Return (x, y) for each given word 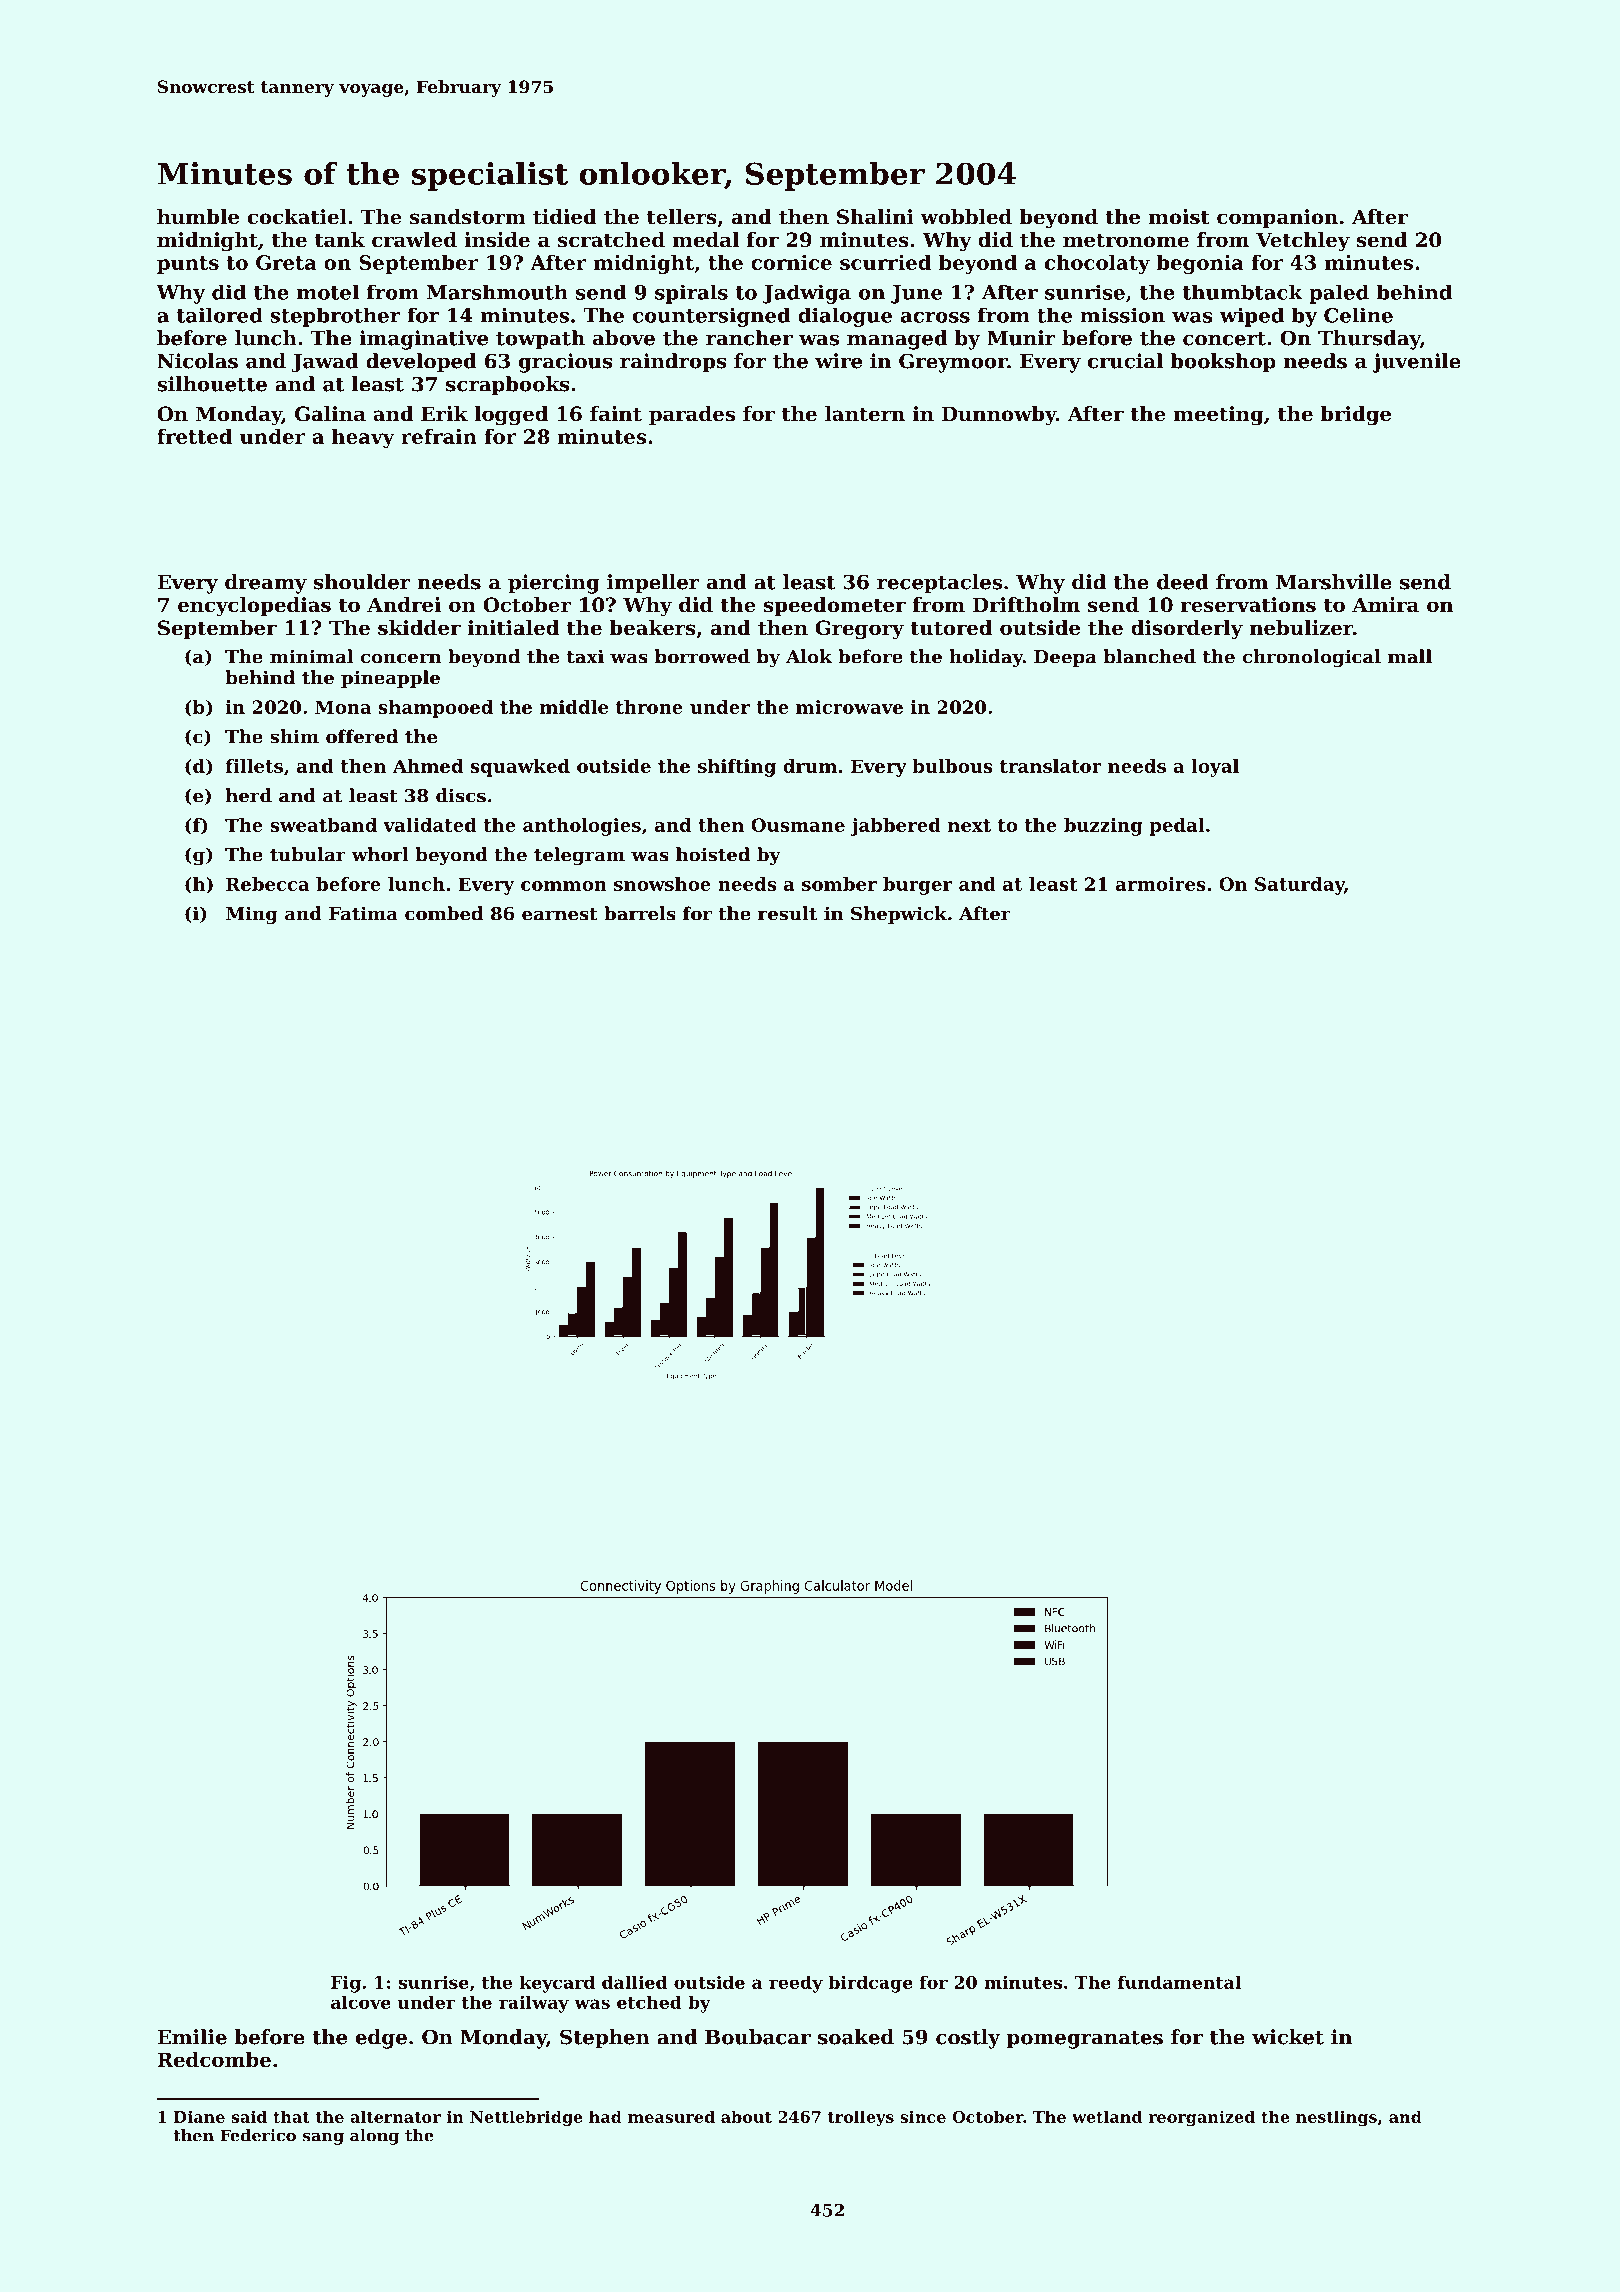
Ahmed (428, 766)
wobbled (966, 217)
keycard (557, 1984)
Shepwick (899, 915)
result (787, 913)
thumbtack (1243, 292)
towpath (540, 340)
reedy (796, 1984)
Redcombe (214, 2060)
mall (1410, 656)
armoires (1161, 884)
